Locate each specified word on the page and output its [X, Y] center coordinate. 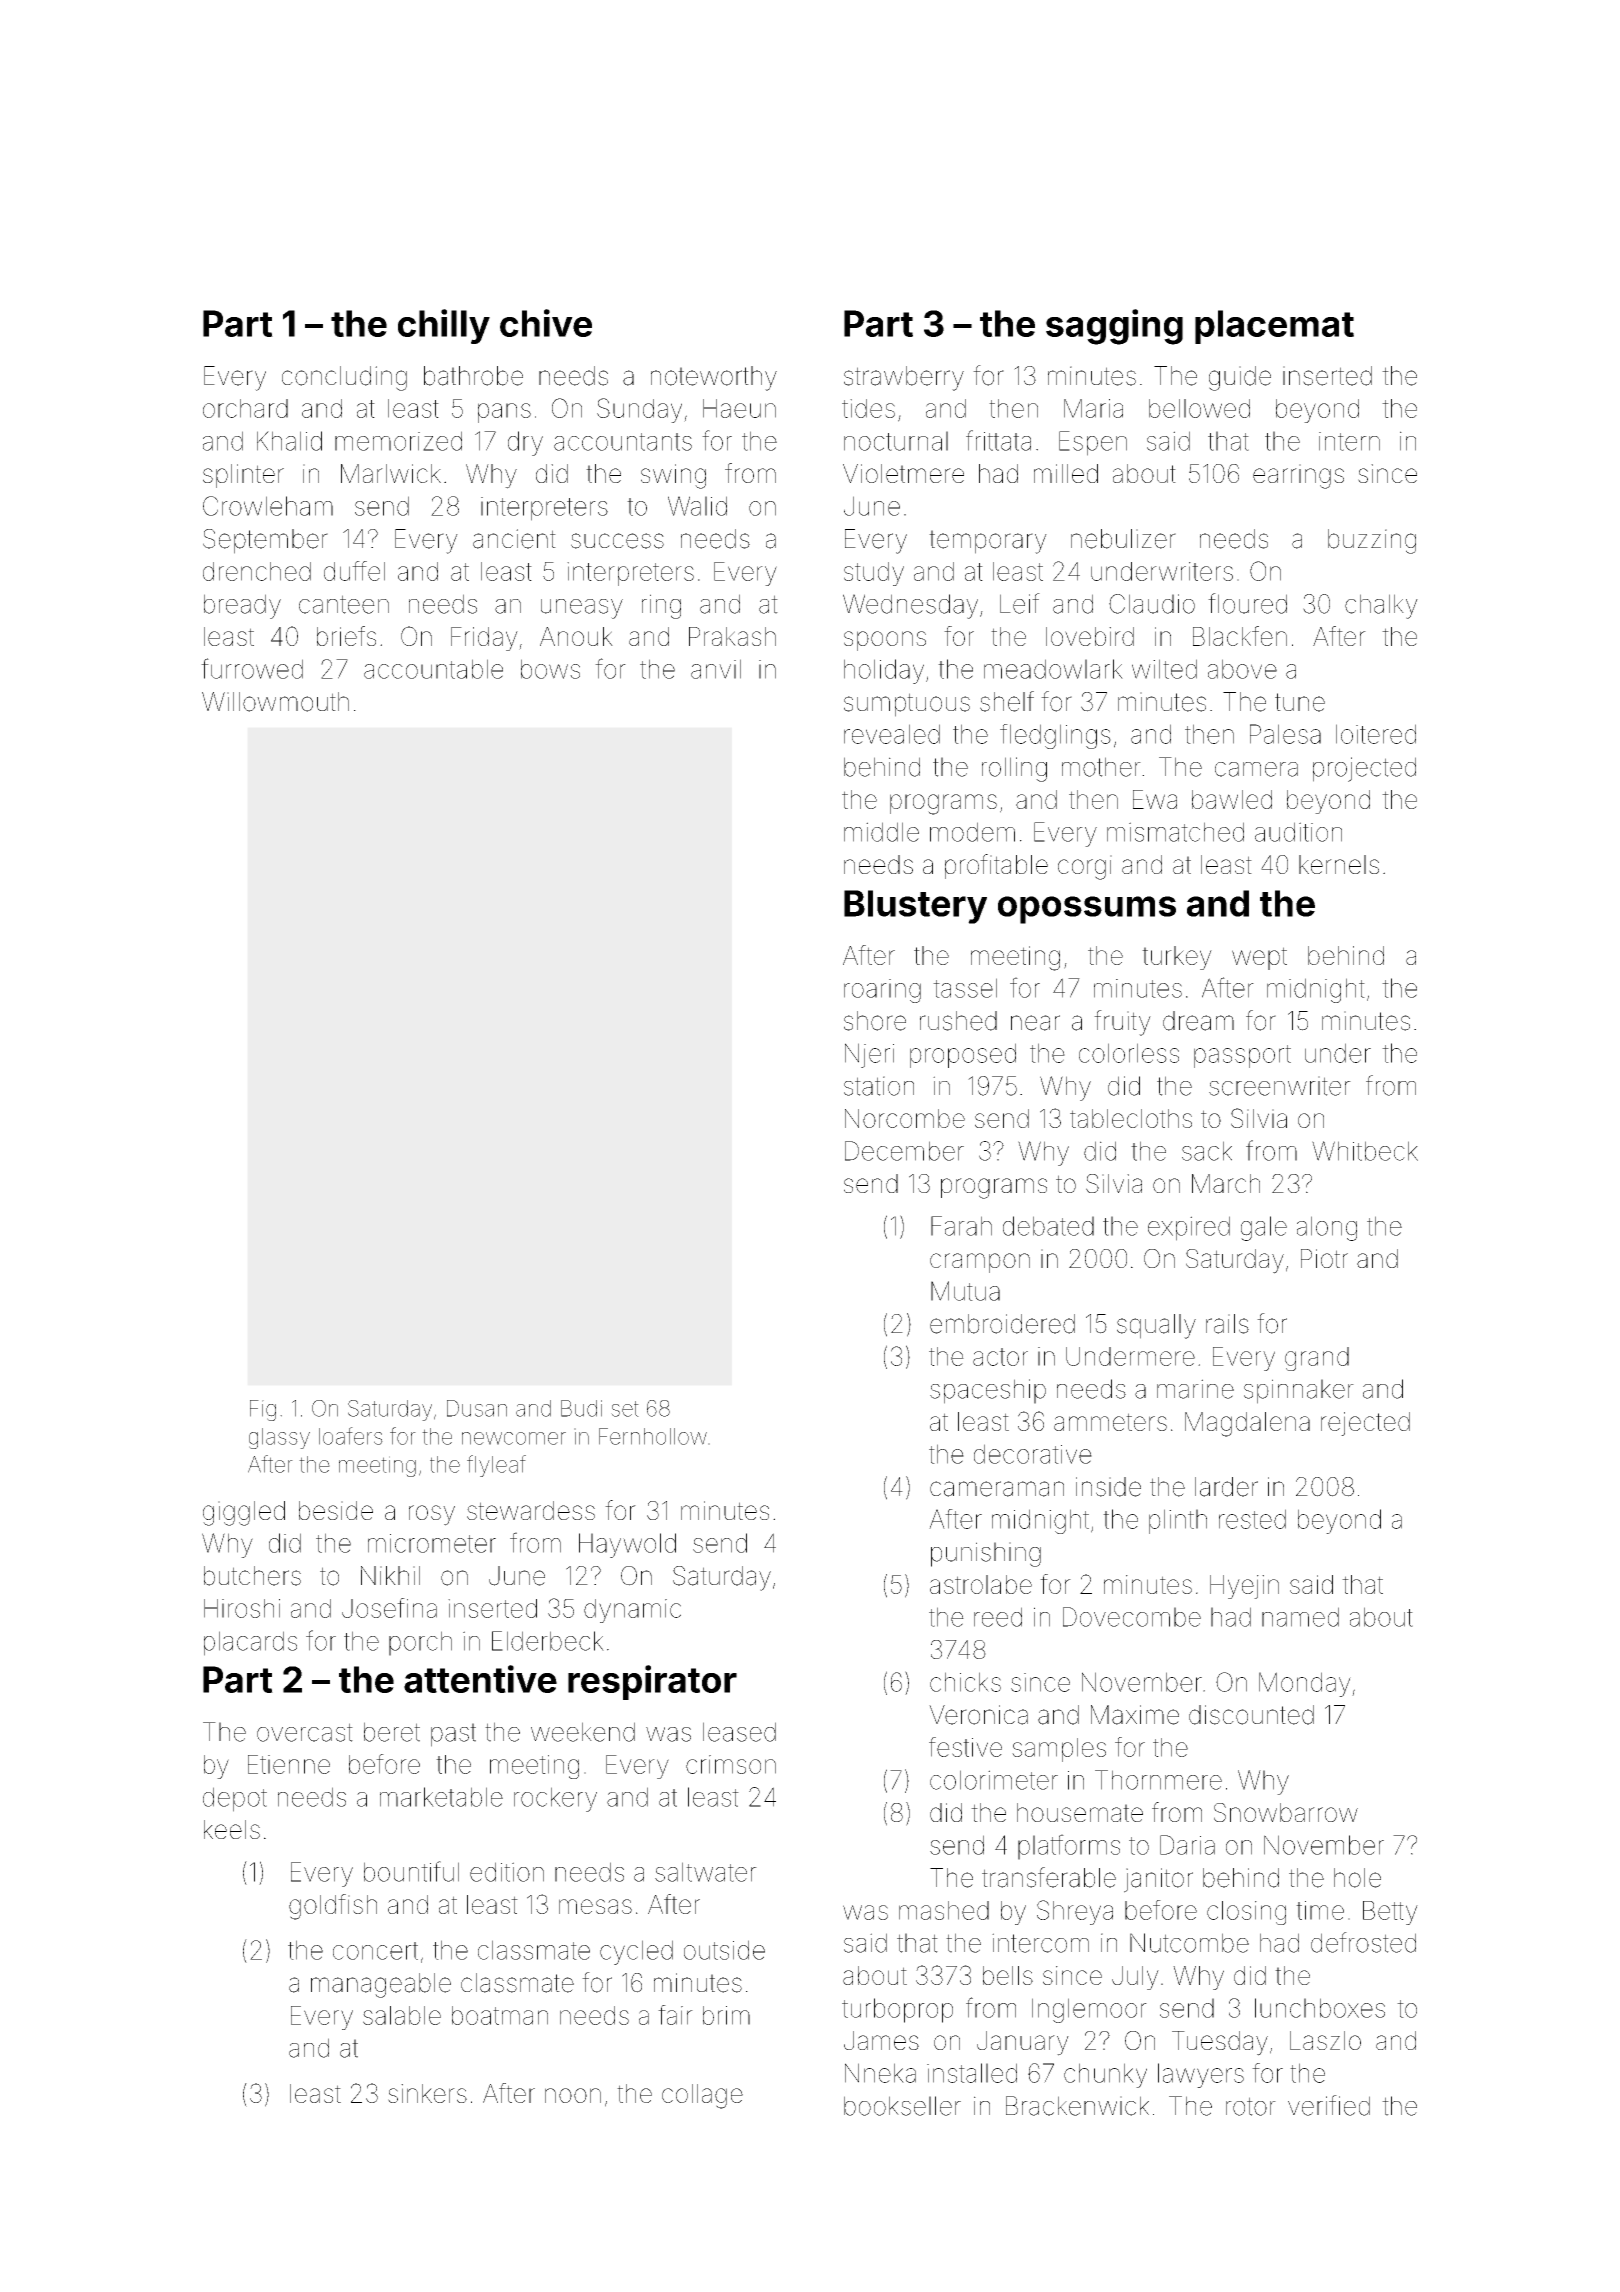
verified [1329, 2105]
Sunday [639, 410]
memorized [398, 441]
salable [402, 2015]
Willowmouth [275, 702]
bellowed [1199, 408]
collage [702, 2096]
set [625, 1409]
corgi [1085, 867]
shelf [1007, 701]
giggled [244, 1513]
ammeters [1110, 1422]
